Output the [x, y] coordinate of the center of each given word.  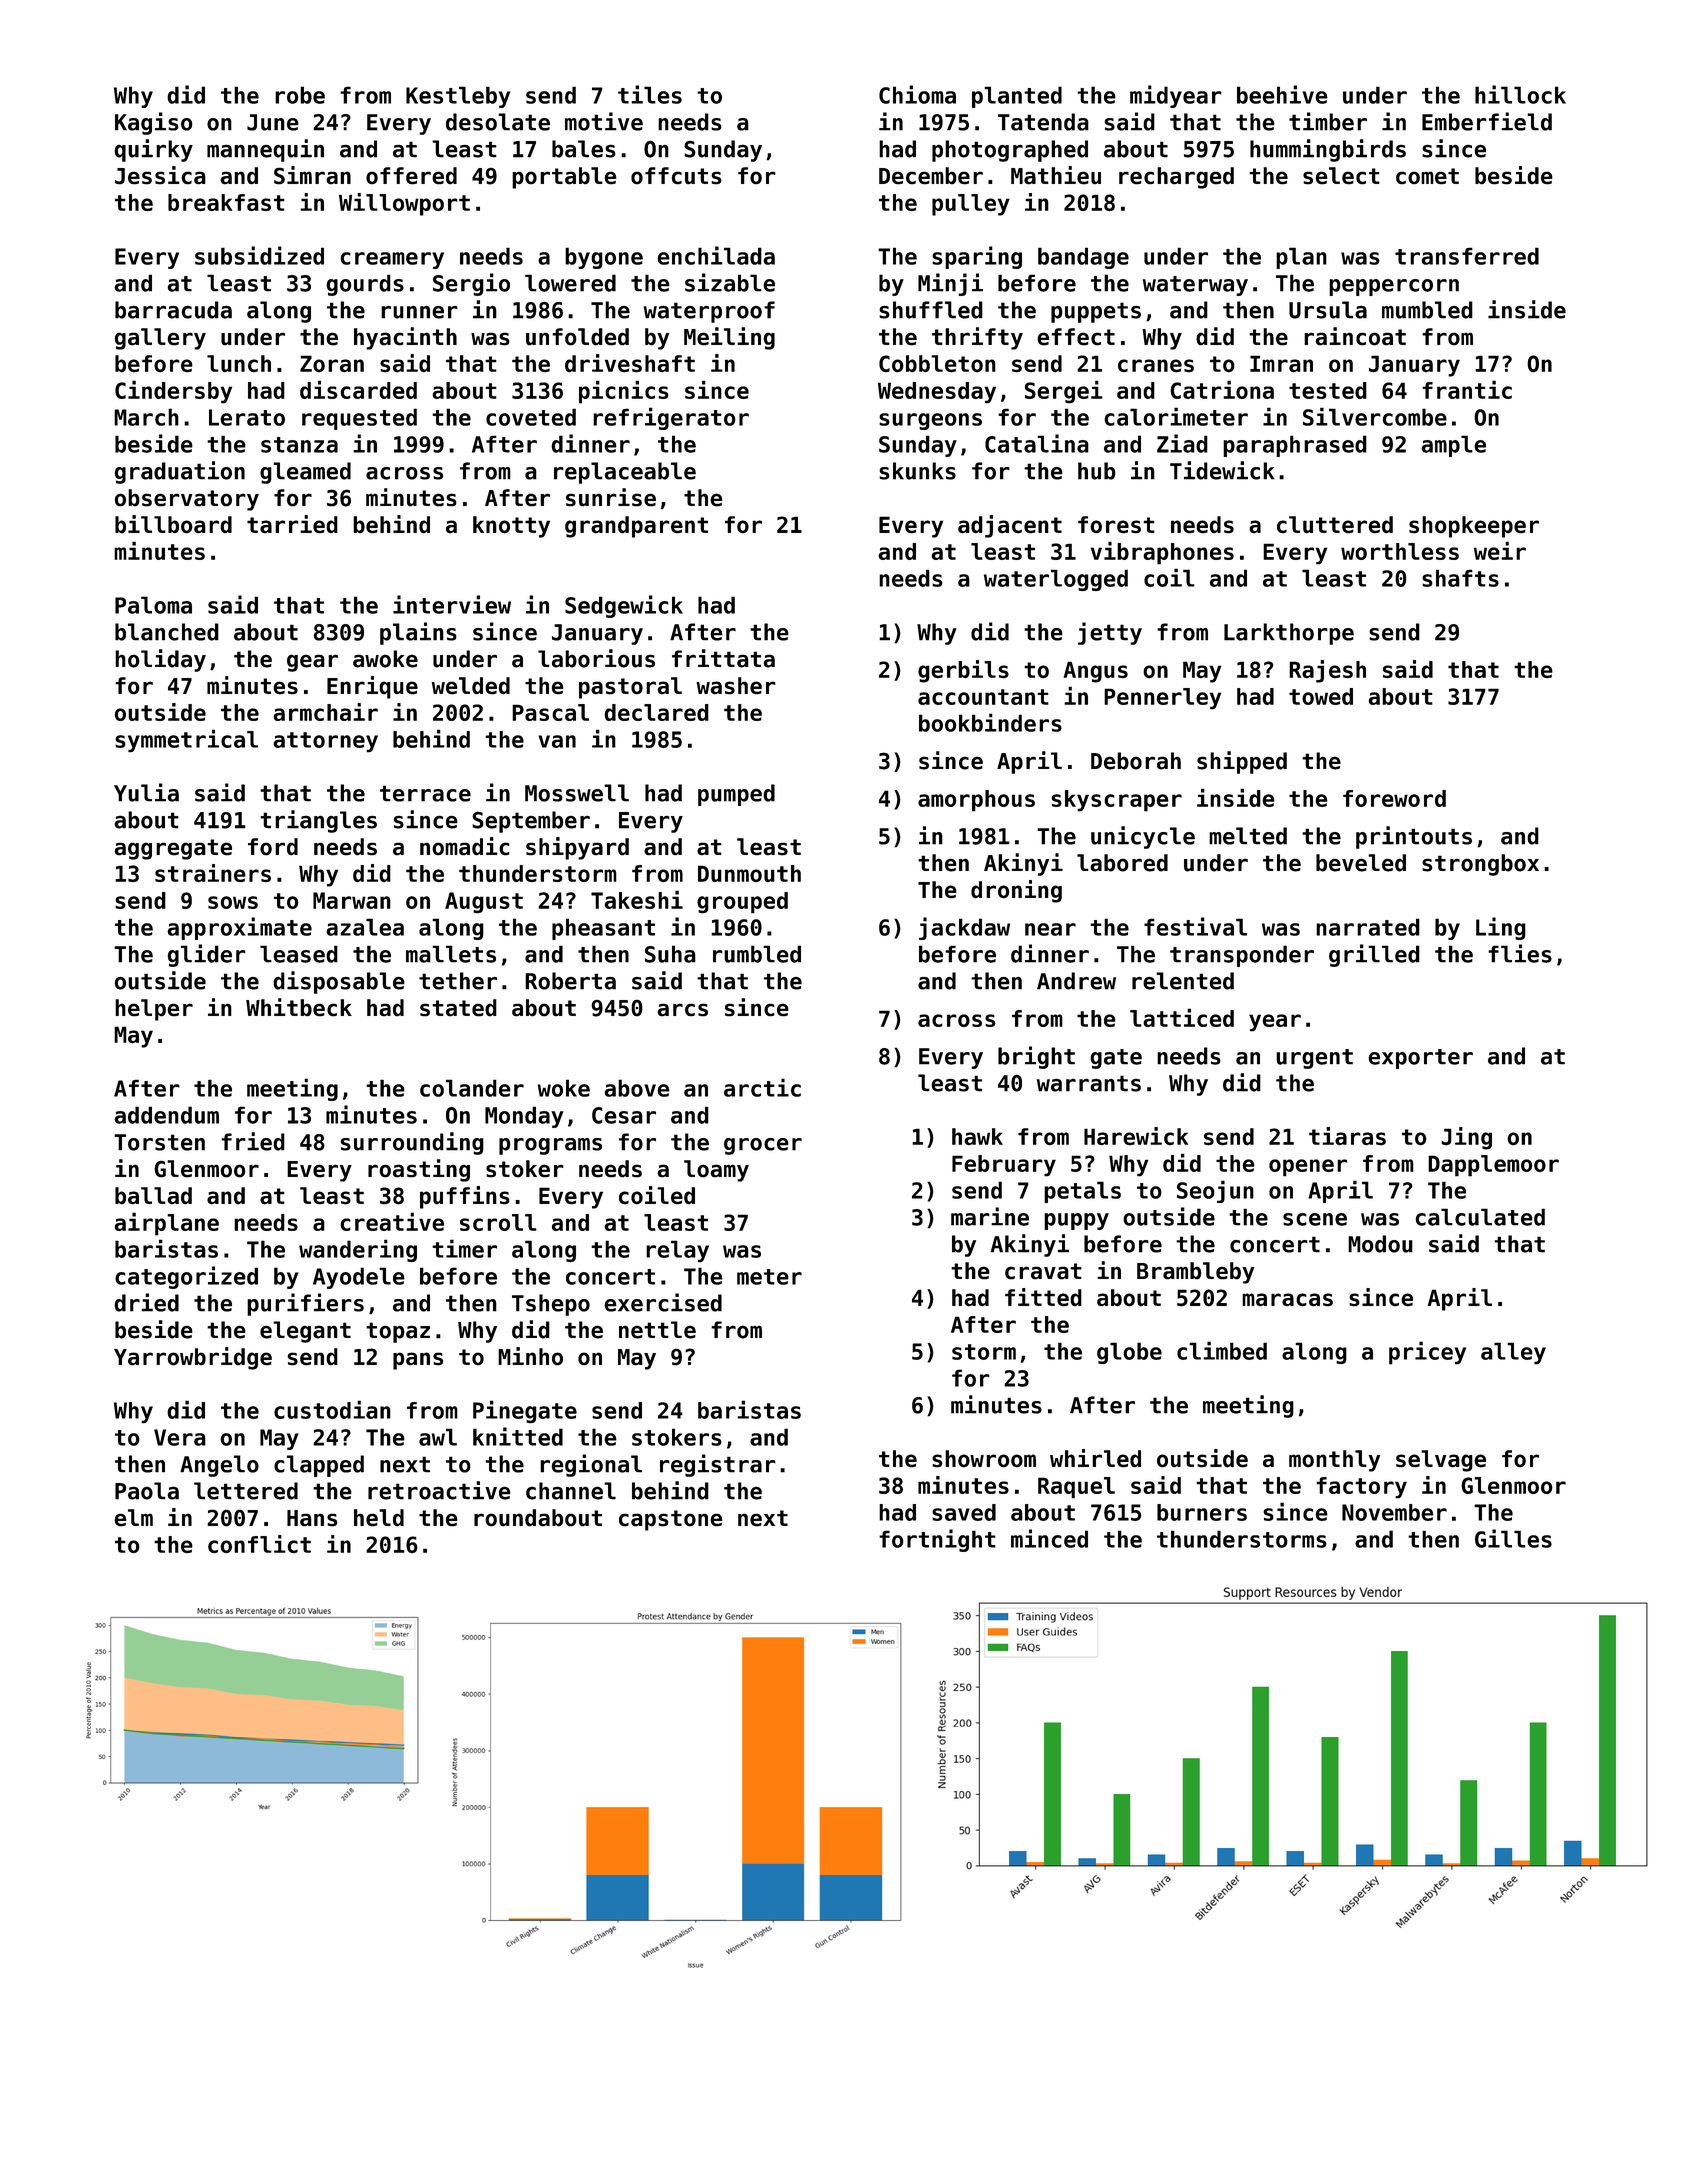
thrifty [977, 338]
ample [1453, 446]
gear [312, 663]
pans [418, 1361]
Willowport [404, 204]
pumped [736, 795]
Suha [670, 954]
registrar [718, 1465]
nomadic [465, 846]
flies [1520, 953]
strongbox [1480, 865]
